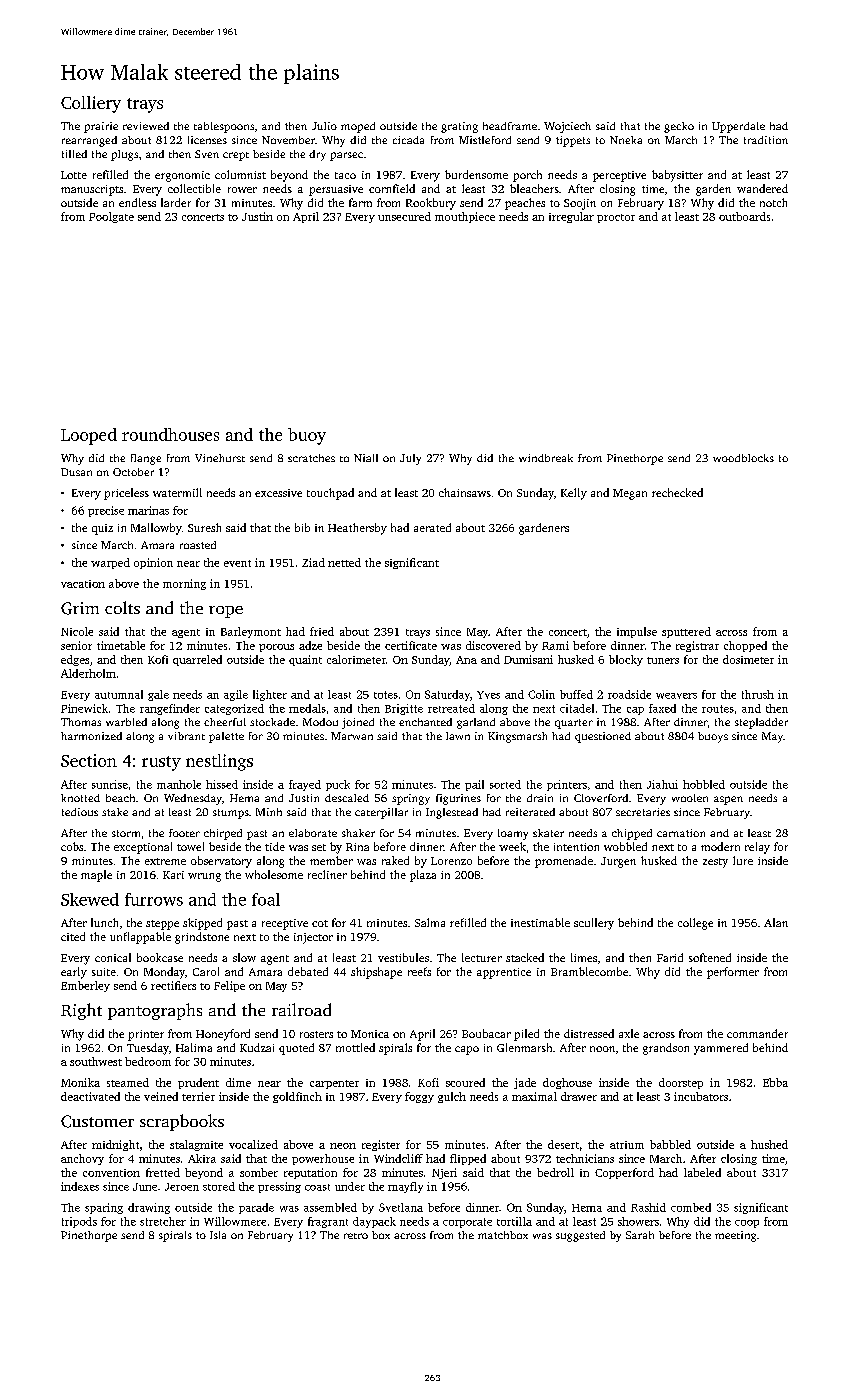 The width and height of the screenshot is (849, 1400). What do you see at coordinates (88, 673) in the screenshot?
I see `Alderholm` at bounding box center [88, 673].
